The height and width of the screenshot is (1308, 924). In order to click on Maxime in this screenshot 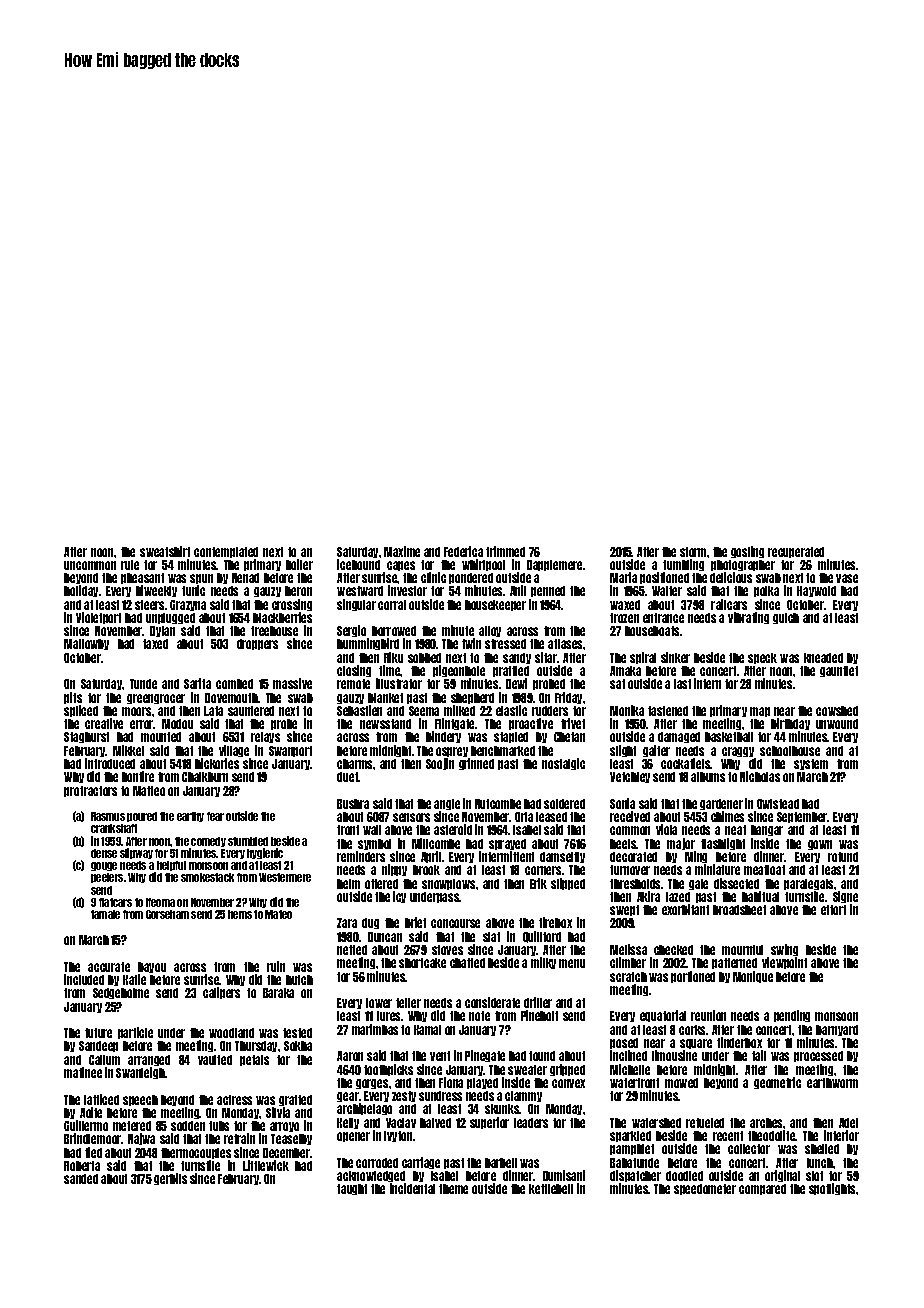, I will do `click(402, 551)`.
